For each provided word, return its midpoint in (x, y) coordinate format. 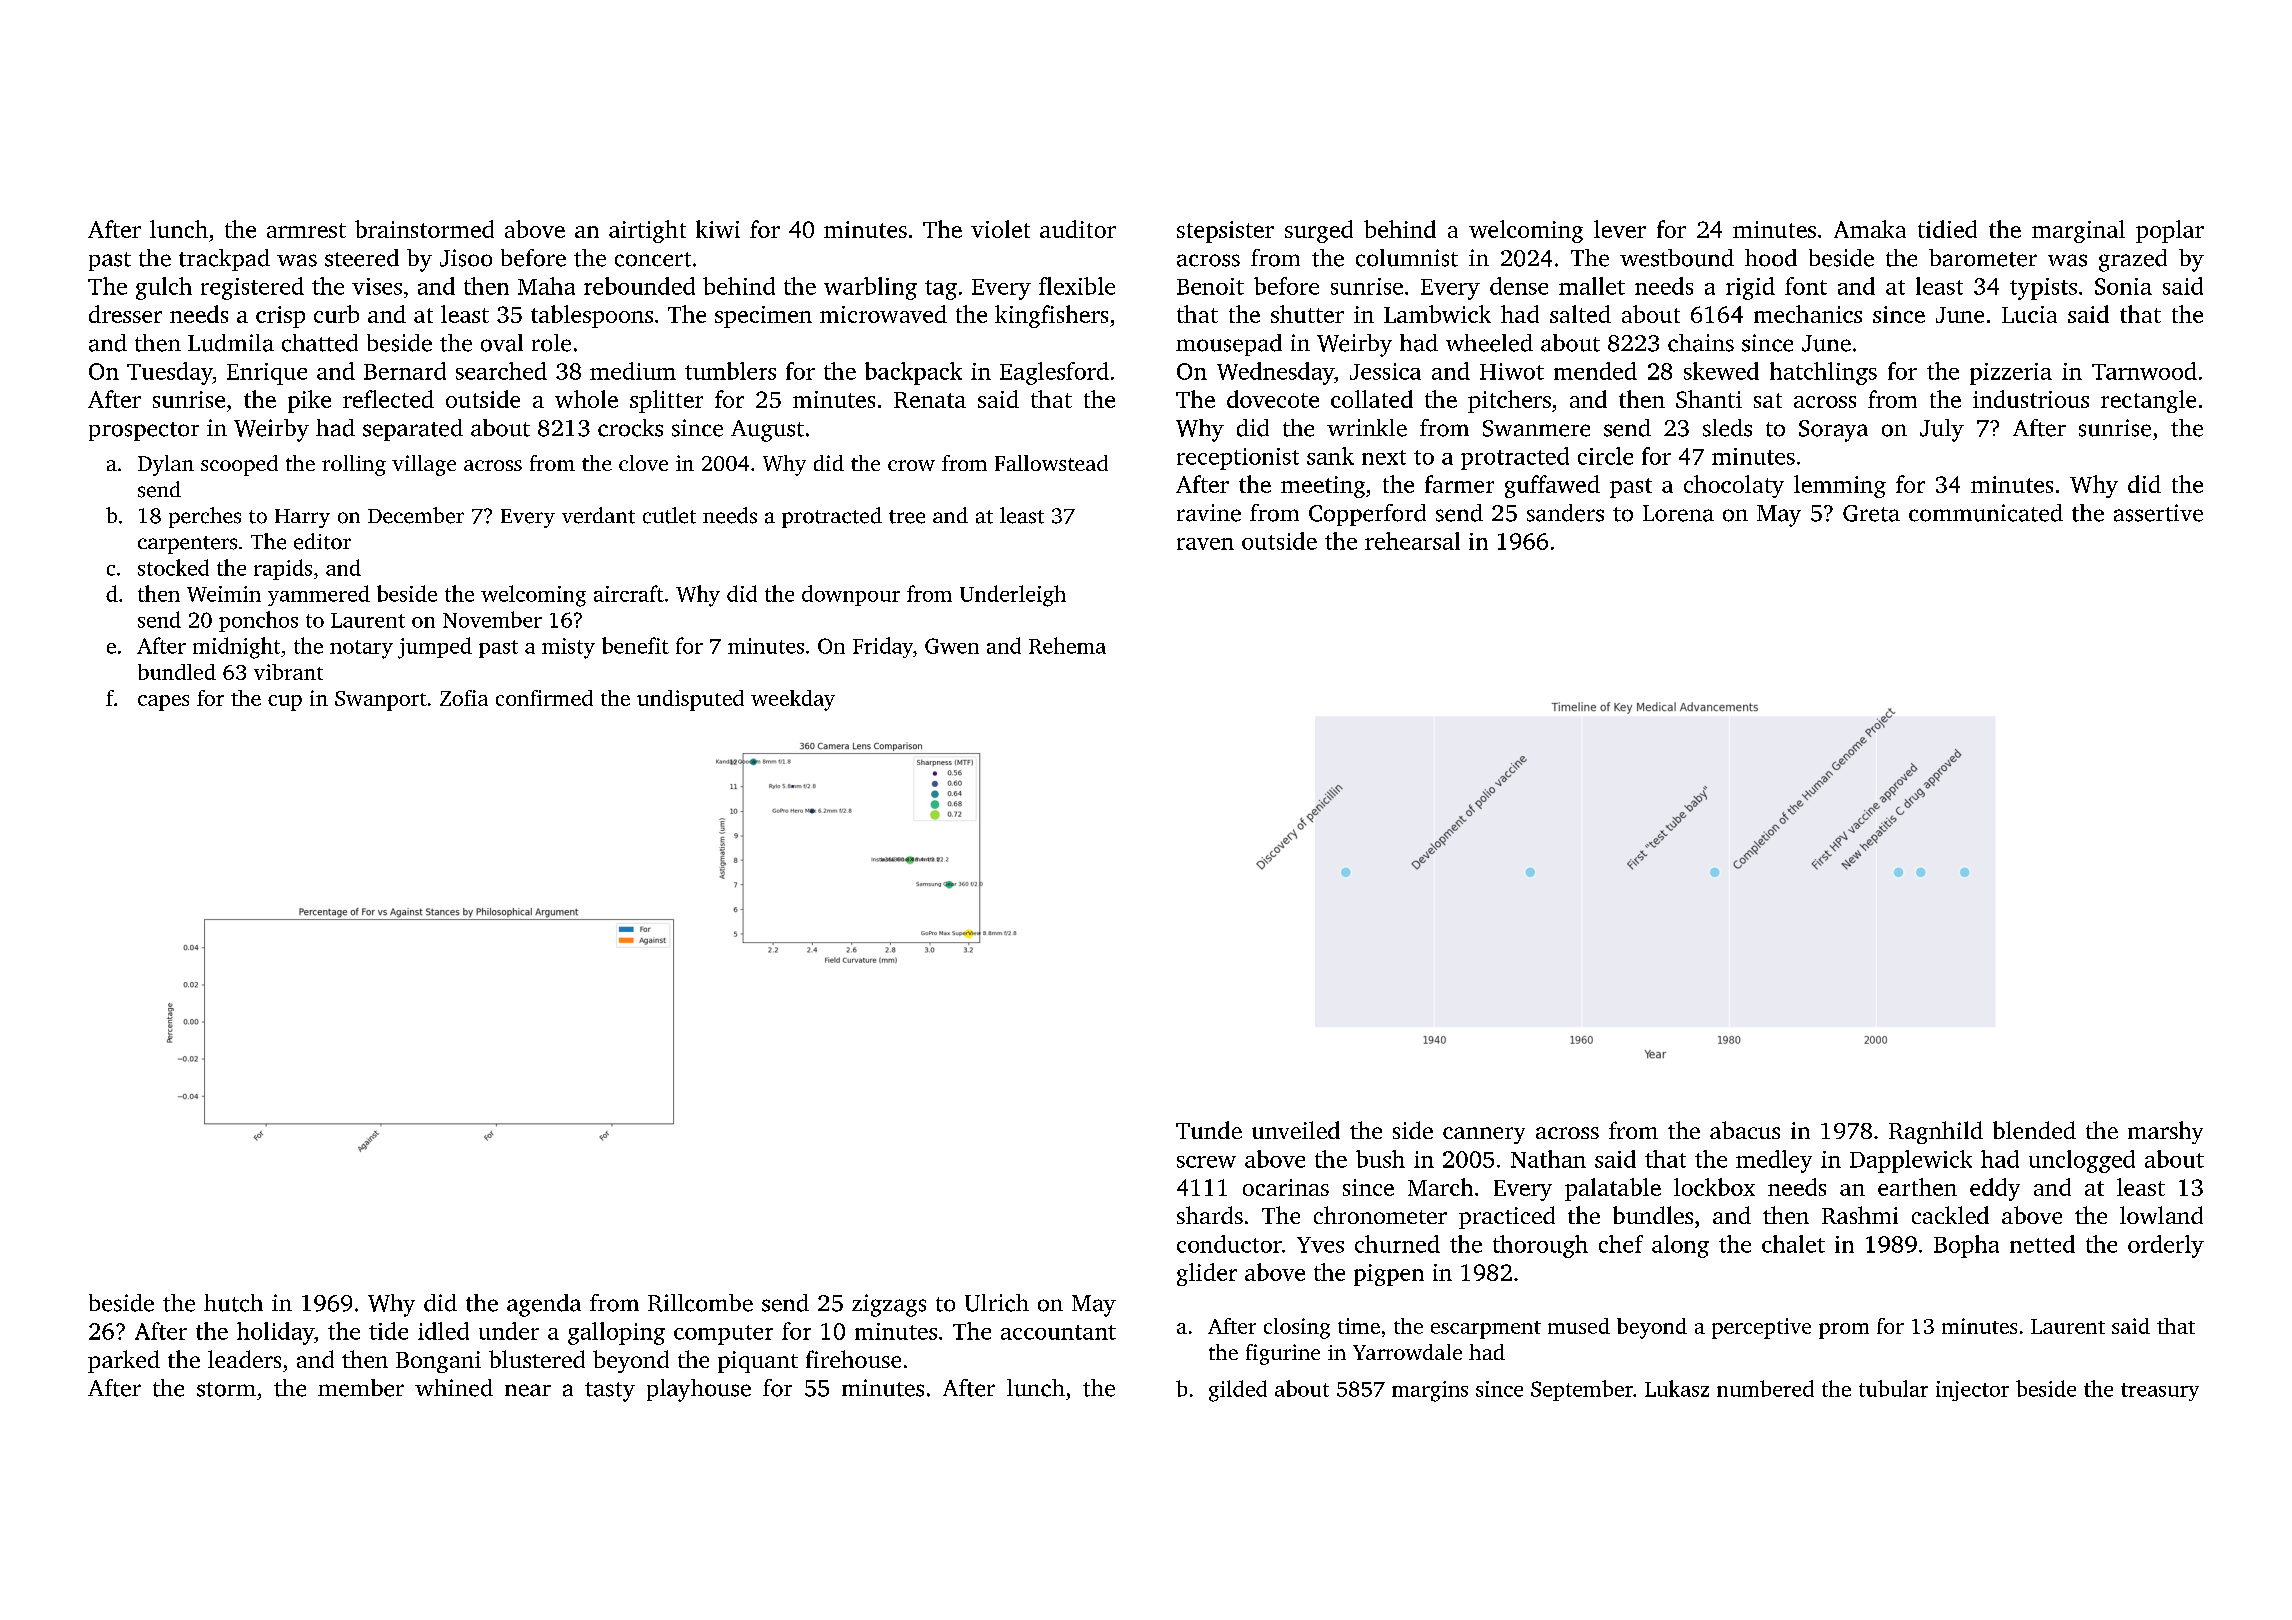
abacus (1745, 1130)
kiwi (718, 229)
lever (1620, 229)
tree (907, 517)
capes (163, 703)
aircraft (629, 593)
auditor (1078, 229)
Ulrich (997, 1303)
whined (454, 1388)
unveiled (1296, 1130)
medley (1774, 1161)
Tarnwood (2144, 371)
